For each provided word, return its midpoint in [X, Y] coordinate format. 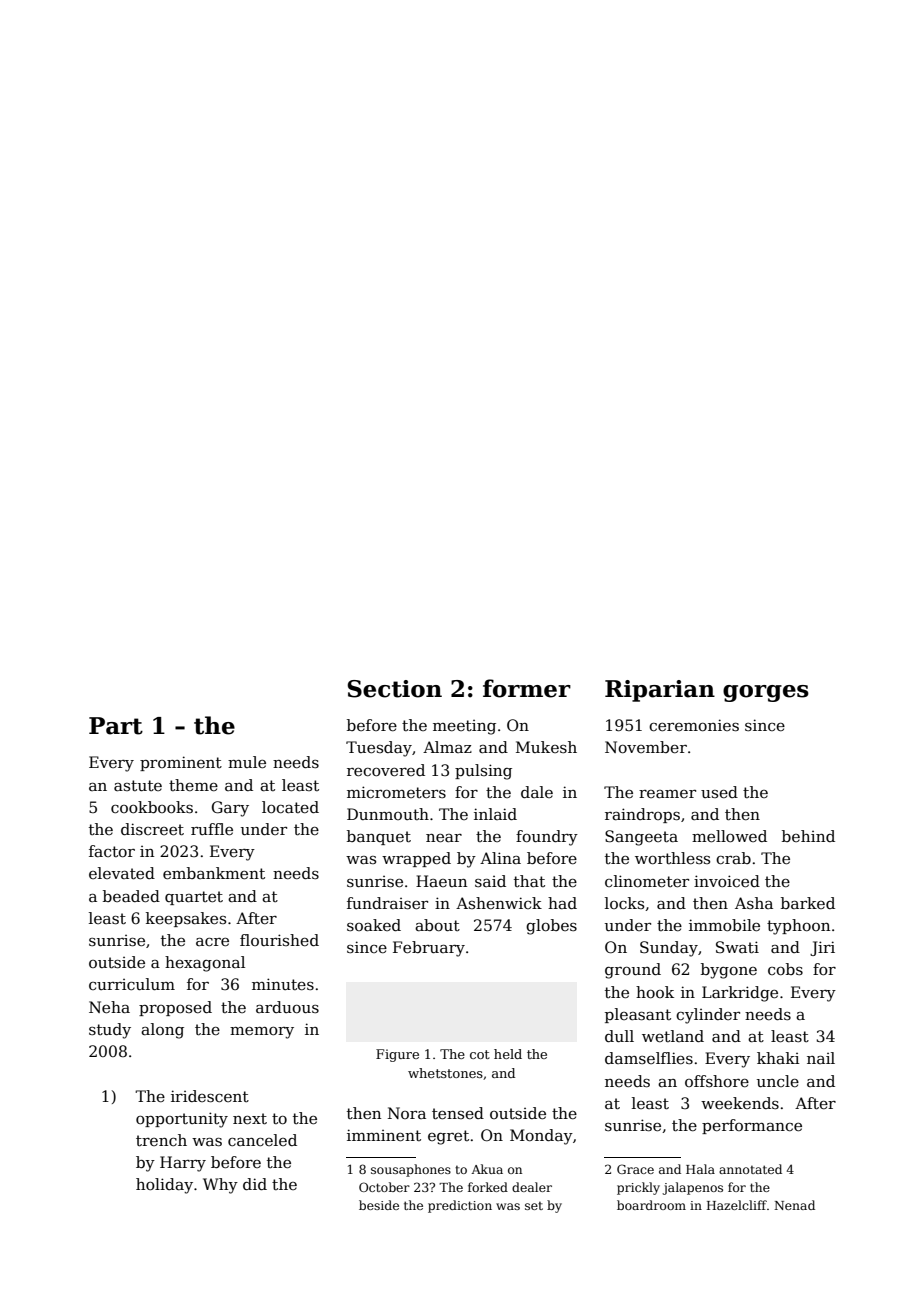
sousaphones [411, 1170]
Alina [500, 858]
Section [395, 689]
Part [116, 726]
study [110, 1031]
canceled [262, 1140]
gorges [766, 693]
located [290, 807]
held [508, 1054]
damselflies [649, 1058]
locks [624, 903]
